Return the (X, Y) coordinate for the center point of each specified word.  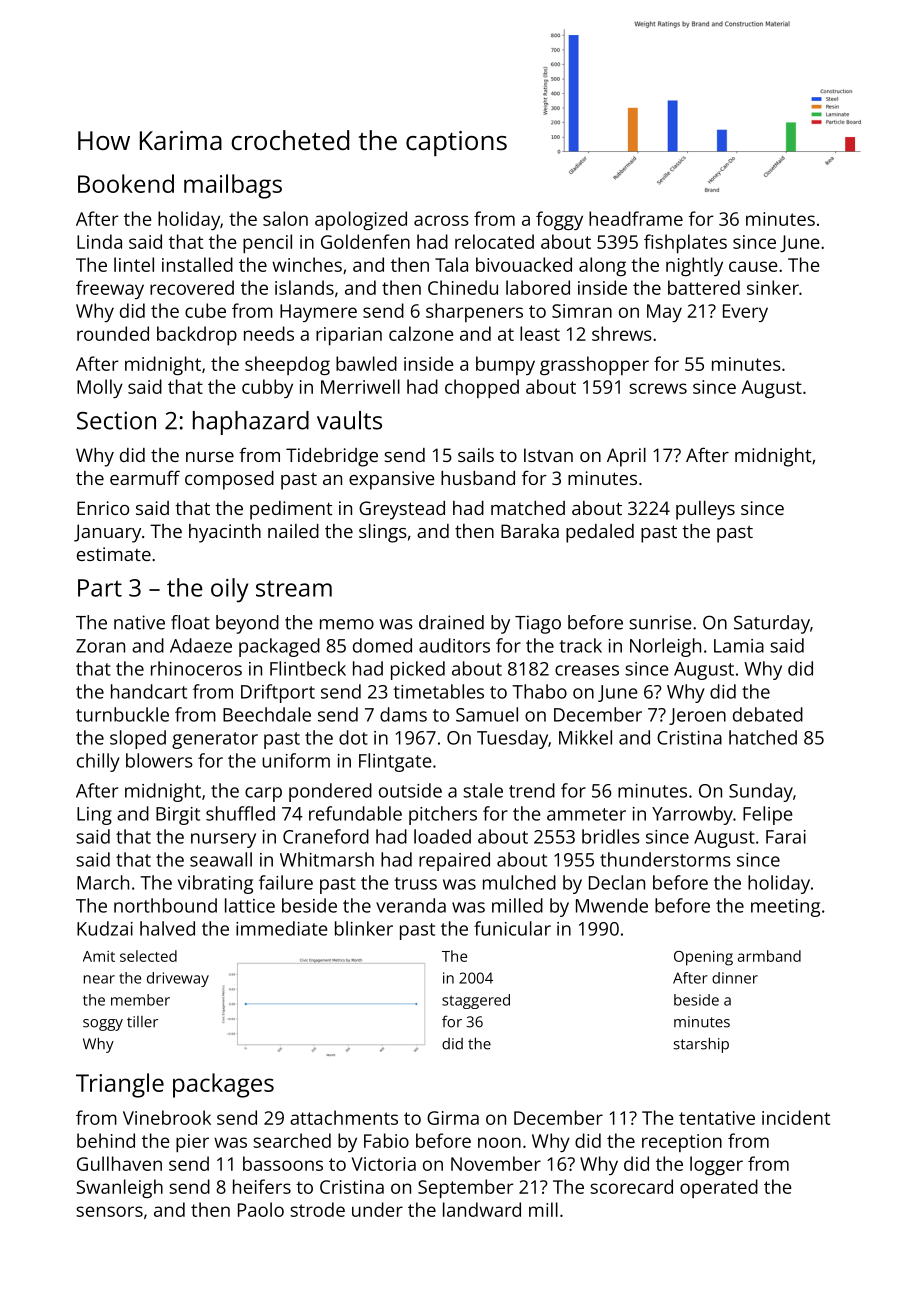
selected (148, 956)
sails (476, 455)
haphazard (251, 423)
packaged (279, 647)
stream (294, 588)
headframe (636, 218)
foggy (559, 220)
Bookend (126, 183)
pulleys (705, 510)
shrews (622, 333)
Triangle (120, 1085)
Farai (786, 837)
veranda (411, 905)
